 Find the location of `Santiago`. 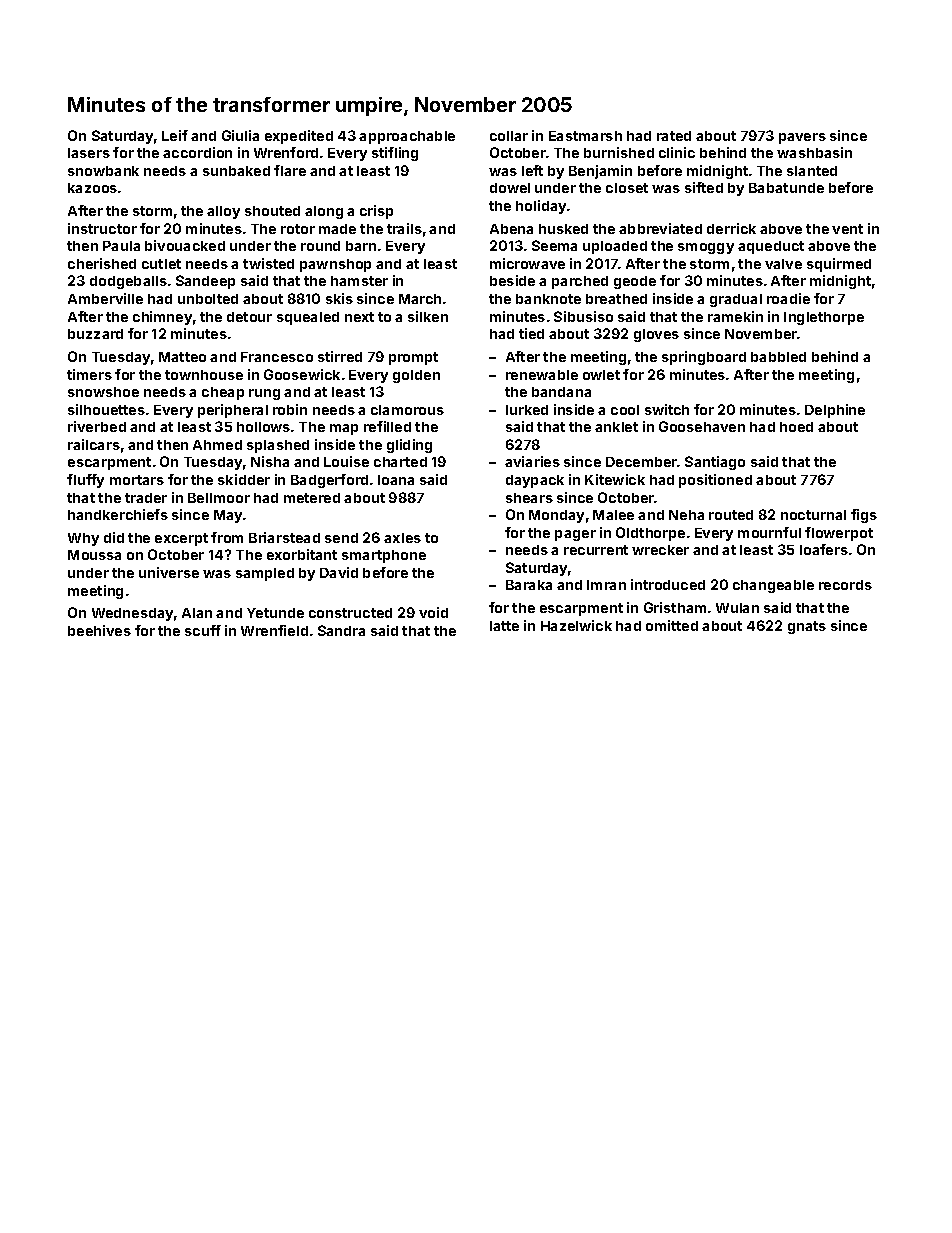

Santiago is located at coordinates (715, 463).
